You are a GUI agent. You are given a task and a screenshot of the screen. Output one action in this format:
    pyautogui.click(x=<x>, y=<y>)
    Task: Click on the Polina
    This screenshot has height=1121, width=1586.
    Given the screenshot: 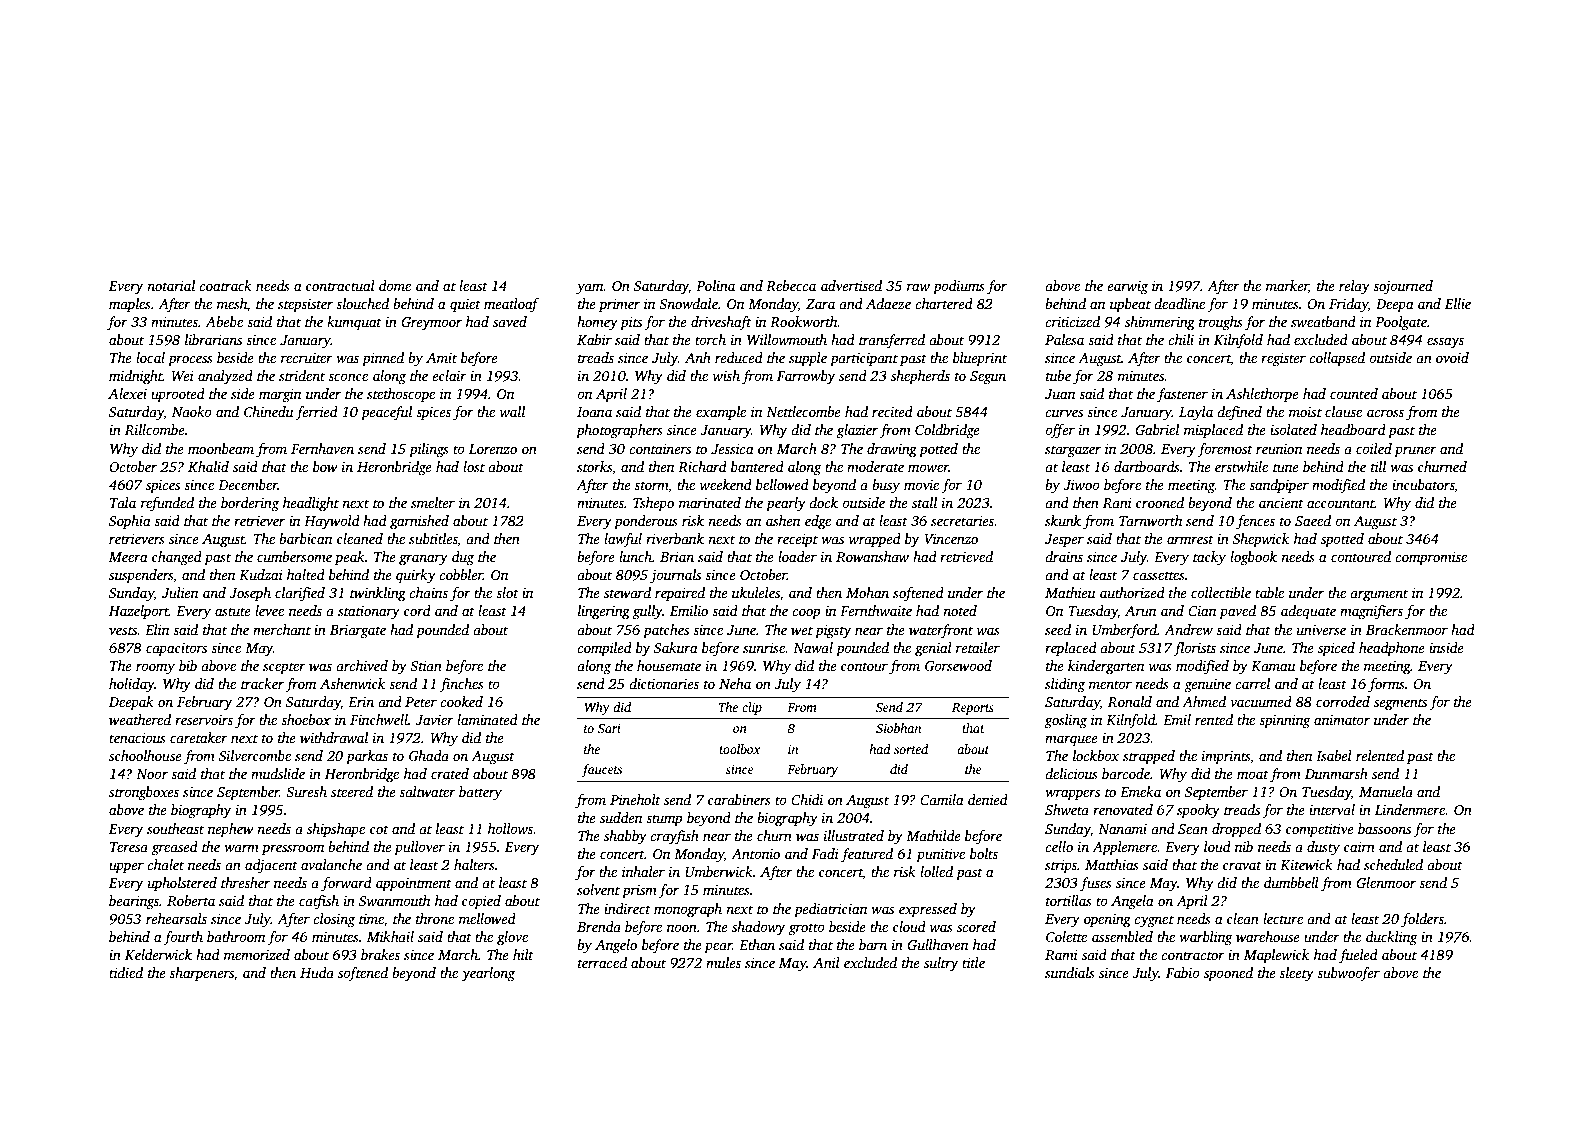 What is the action you would take?
    pyautogui.click(x=715, y=285)
